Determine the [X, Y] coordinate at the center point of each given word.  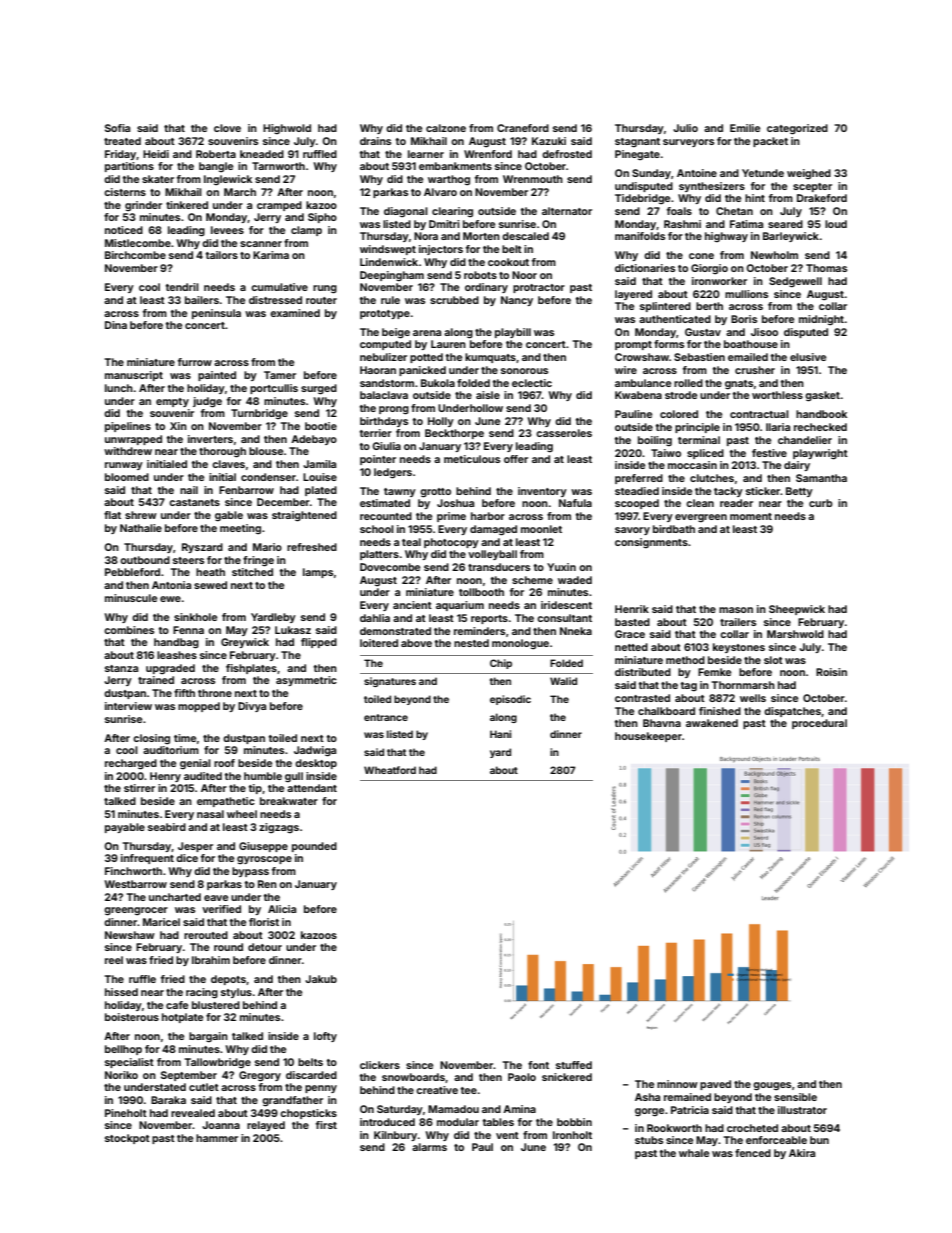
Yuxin [561, 567]
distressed [275, 300]
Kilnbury [395, 1136]
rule [390, 300]
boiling [655, 441]
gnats [739, 385]
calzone [446, 128]
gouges [772, 1086]
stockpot [127, 1139]
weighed [809, 174]
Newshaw [130, 935]
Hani [500, 734]
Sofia [117, 128]
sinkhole [195, 617]
